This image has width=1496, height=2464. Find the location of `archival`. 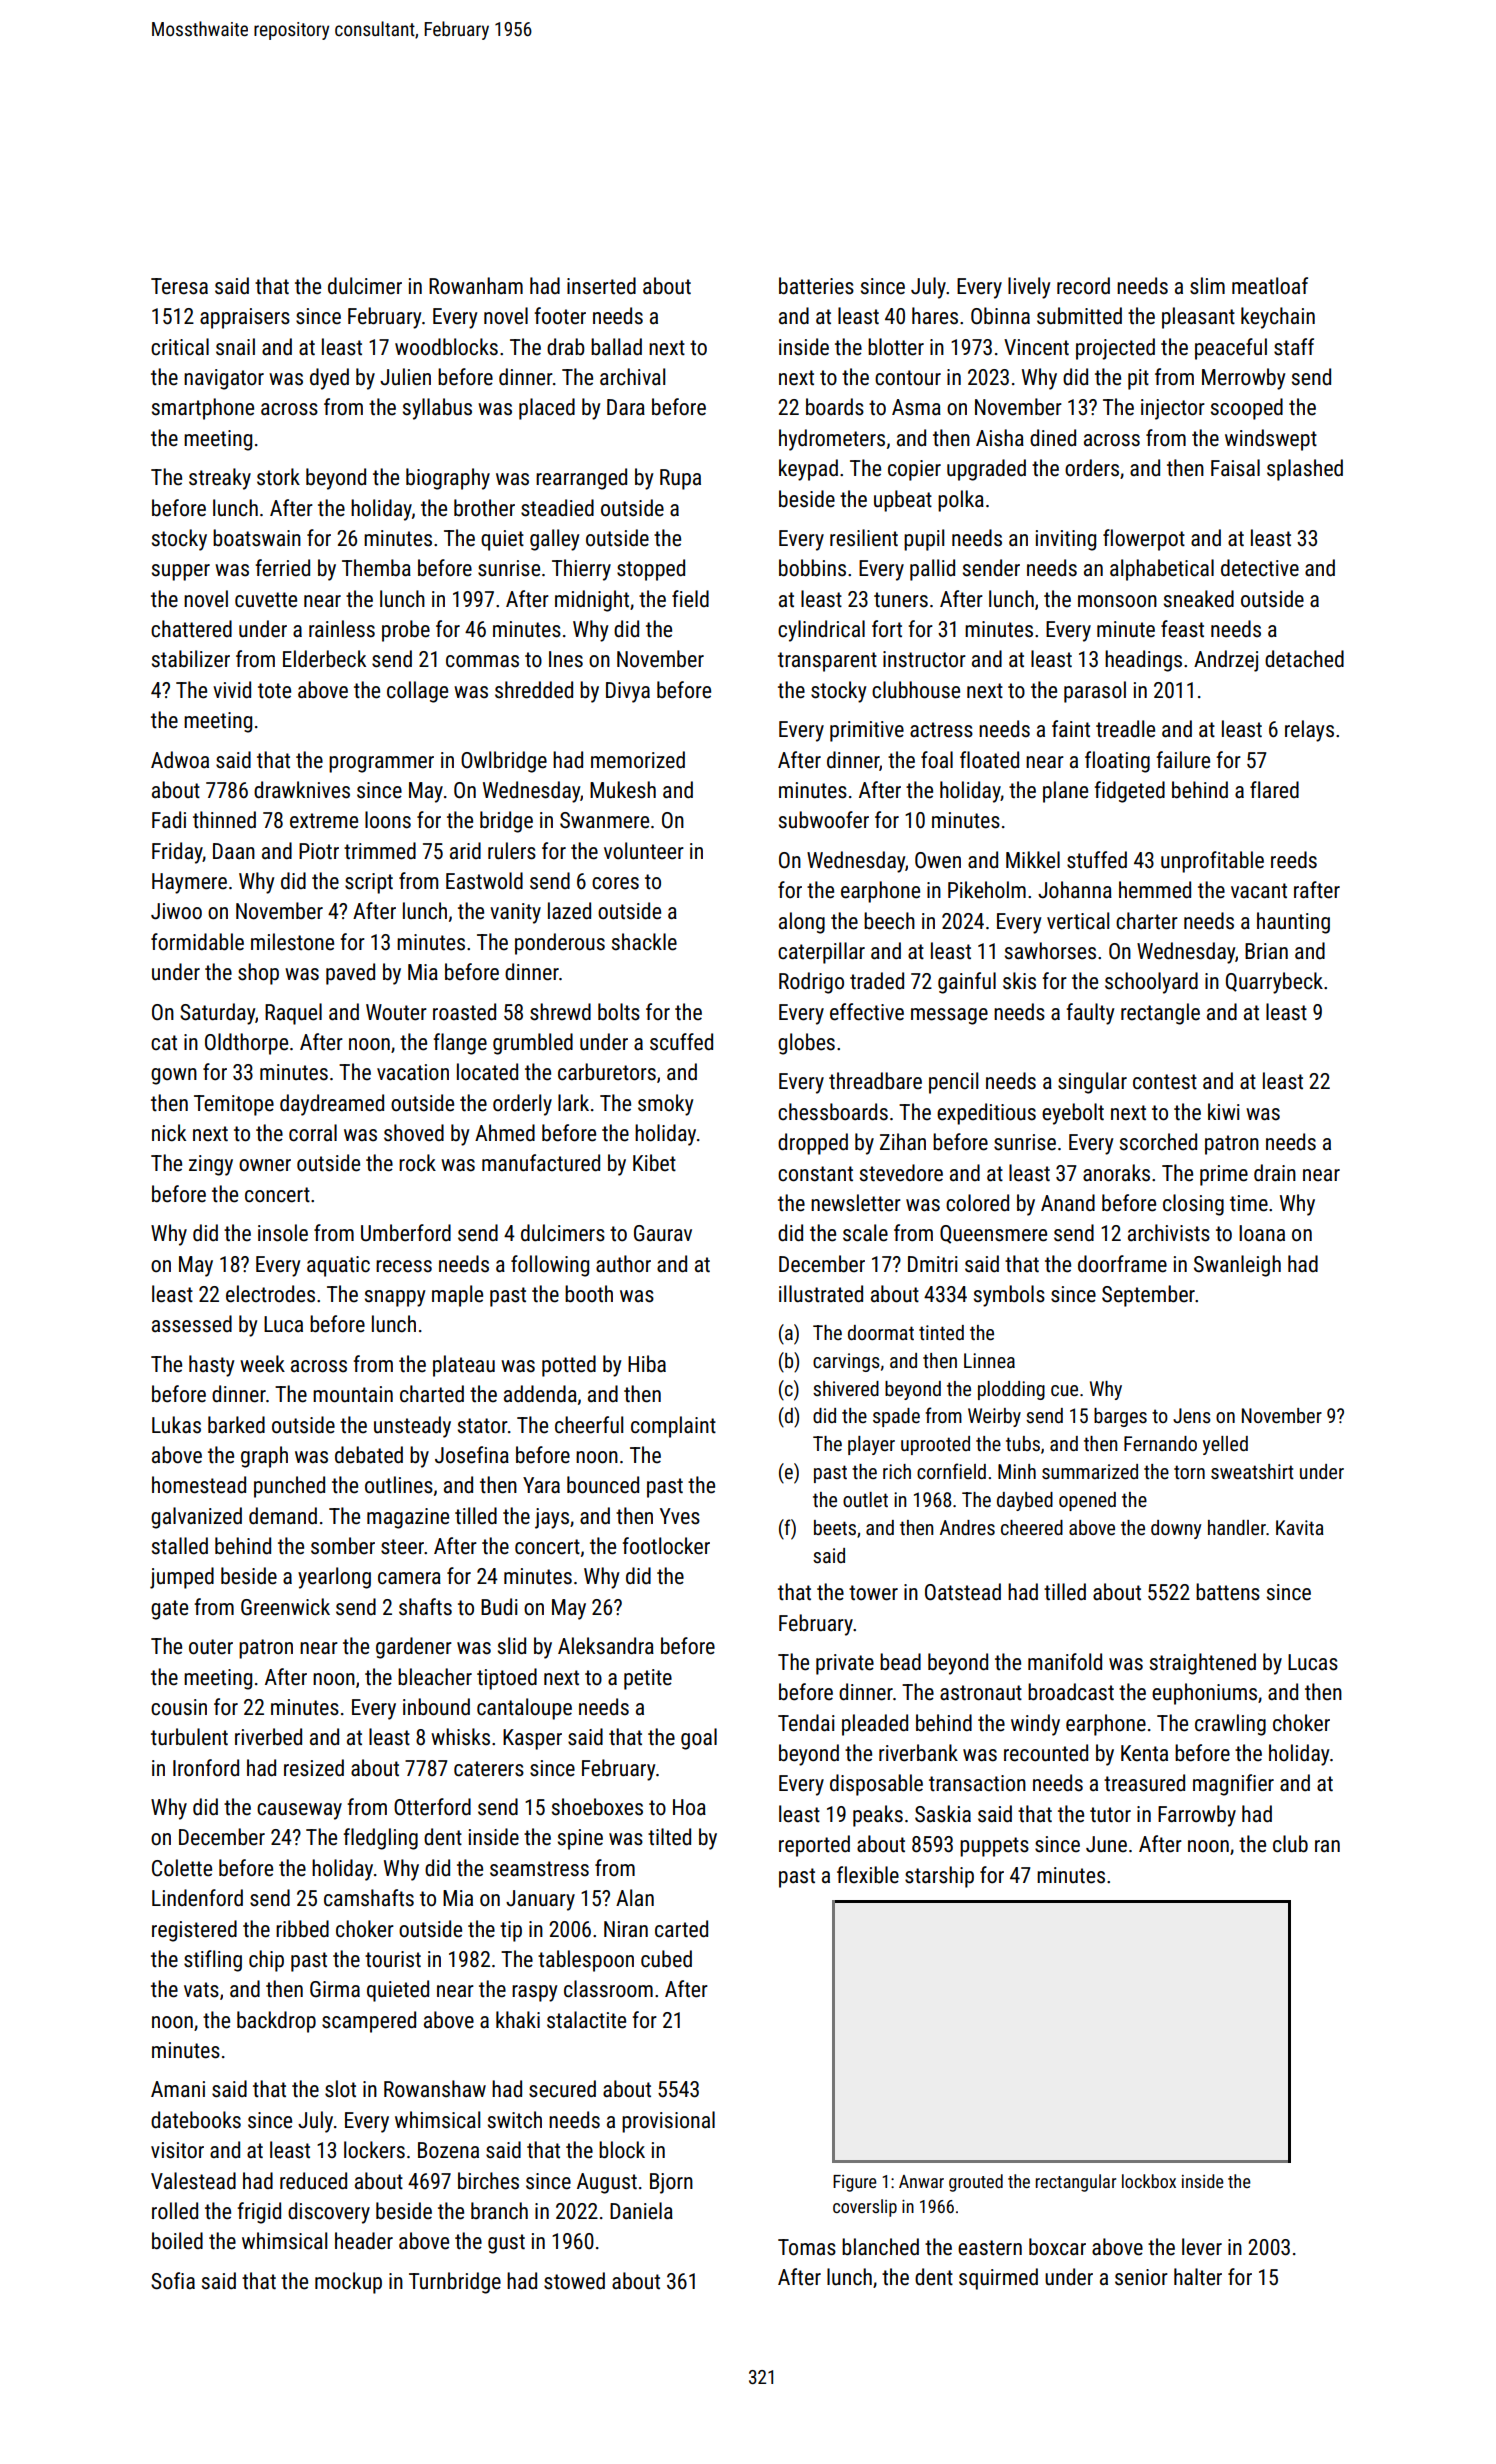

archival is located at coordinates (632, 377).
